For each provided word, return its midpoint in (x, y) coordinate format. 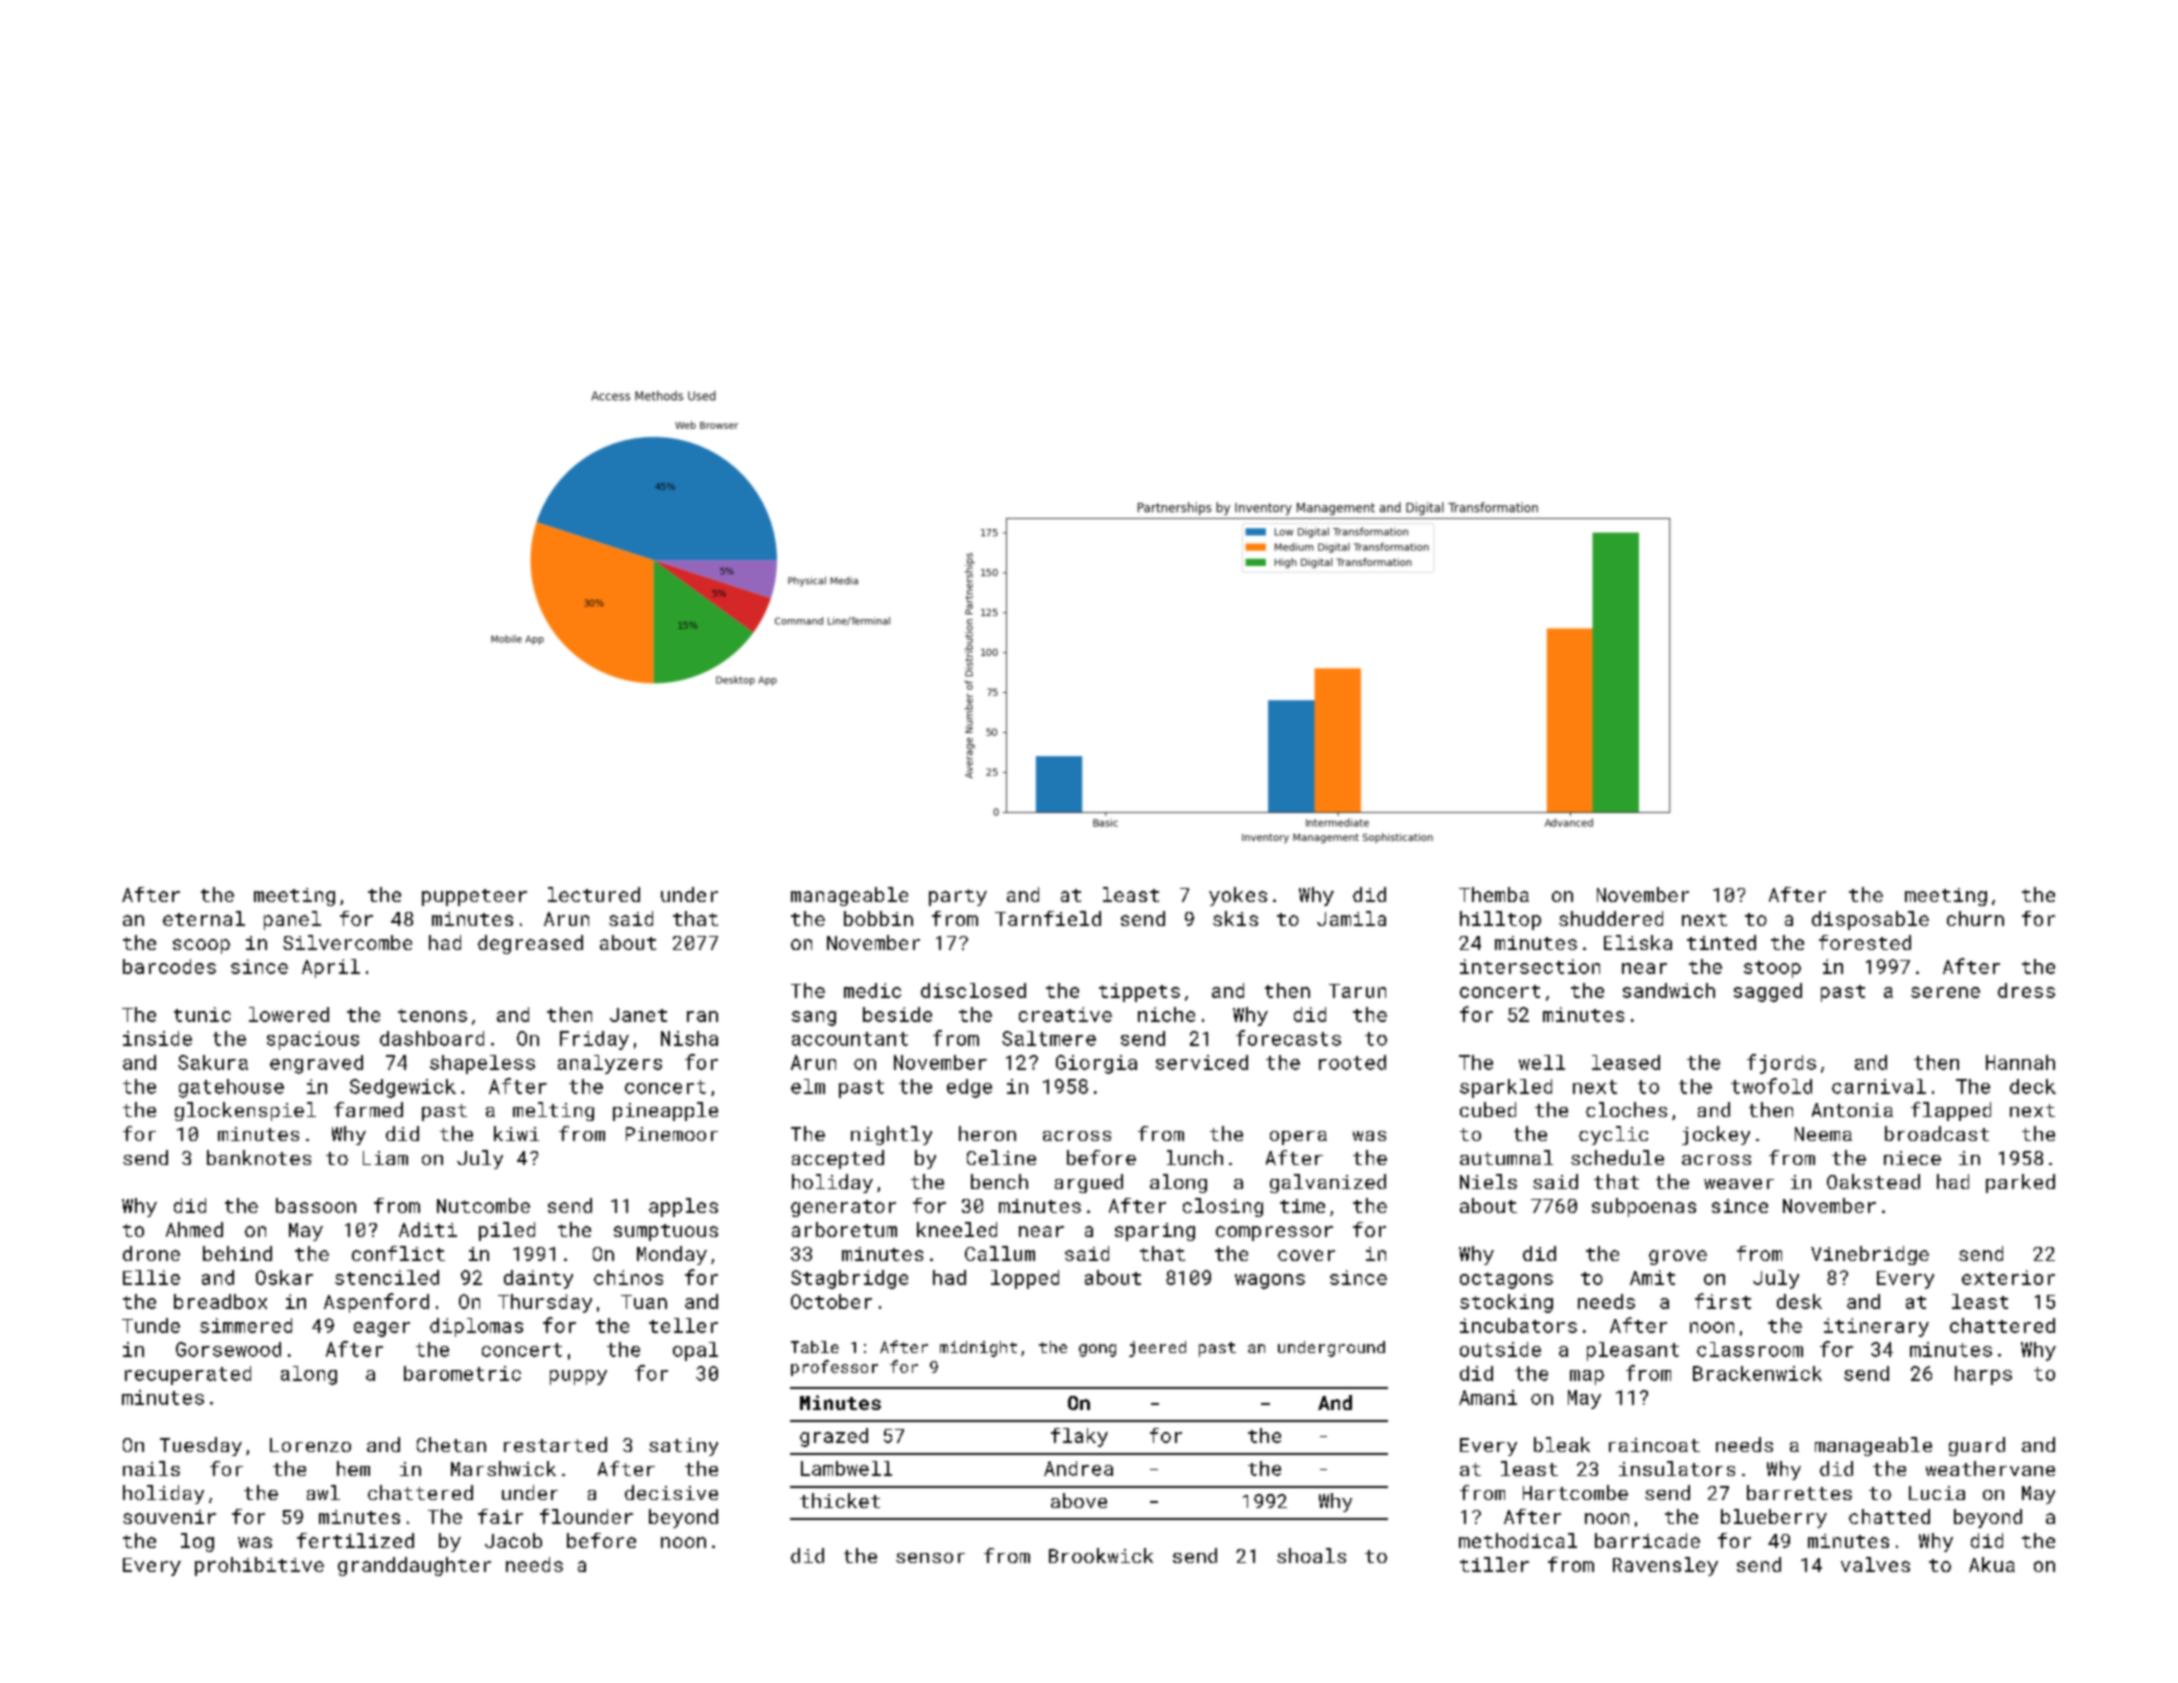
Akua (1992, 1564)
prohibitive (259, 1566)
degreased (530, 944)
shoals (1311, 1555)
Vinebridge (1870, 1255)
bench (999, 1181)
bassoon (316, 1205)
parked (2020, 1183)
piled (507, 1231)
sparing (1155, 1232)
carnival (1879, 1086)
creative (1065, 1014)
